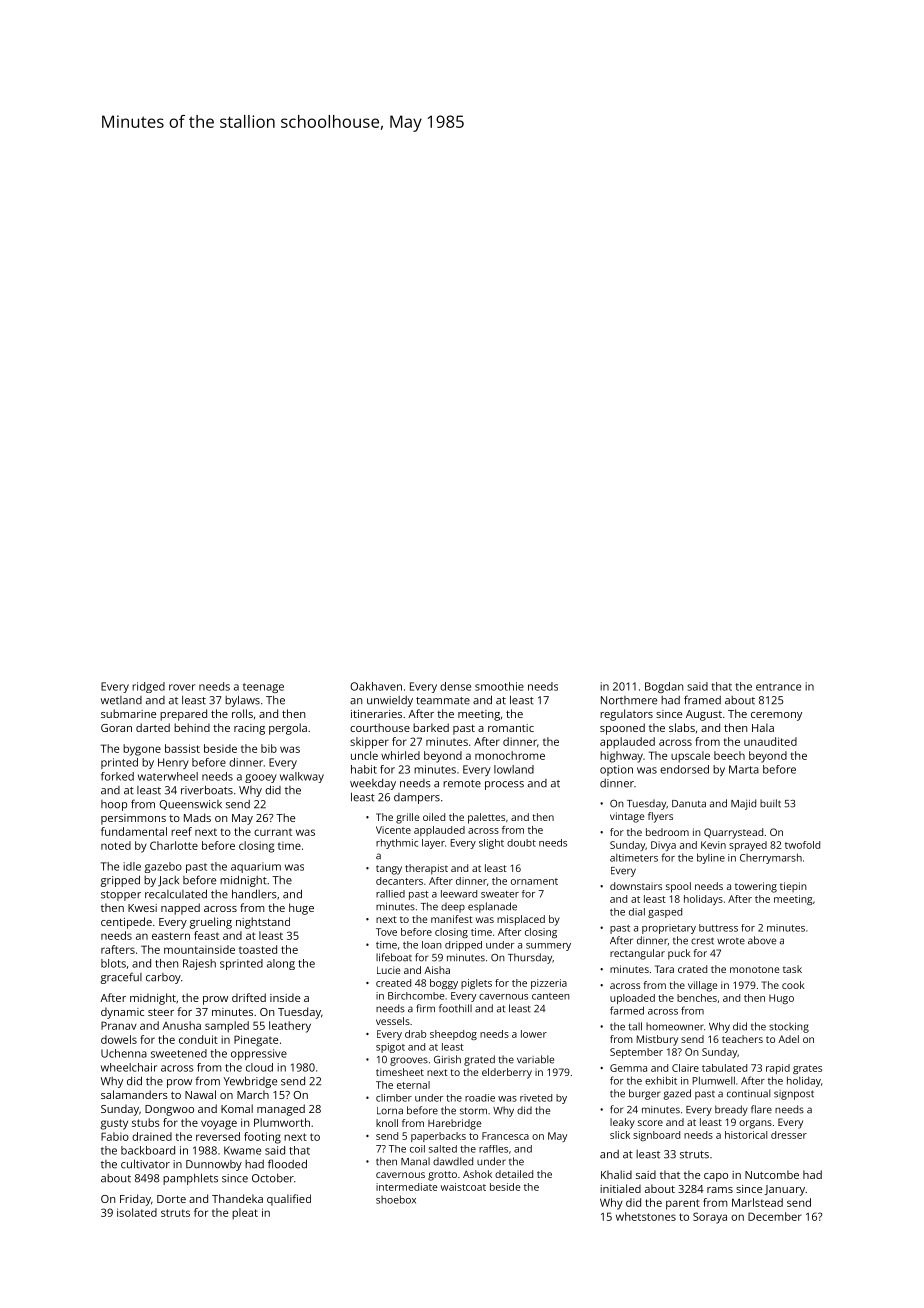 This document has height=1308, width=924. I want to click on manifest, so click(452, 919).
